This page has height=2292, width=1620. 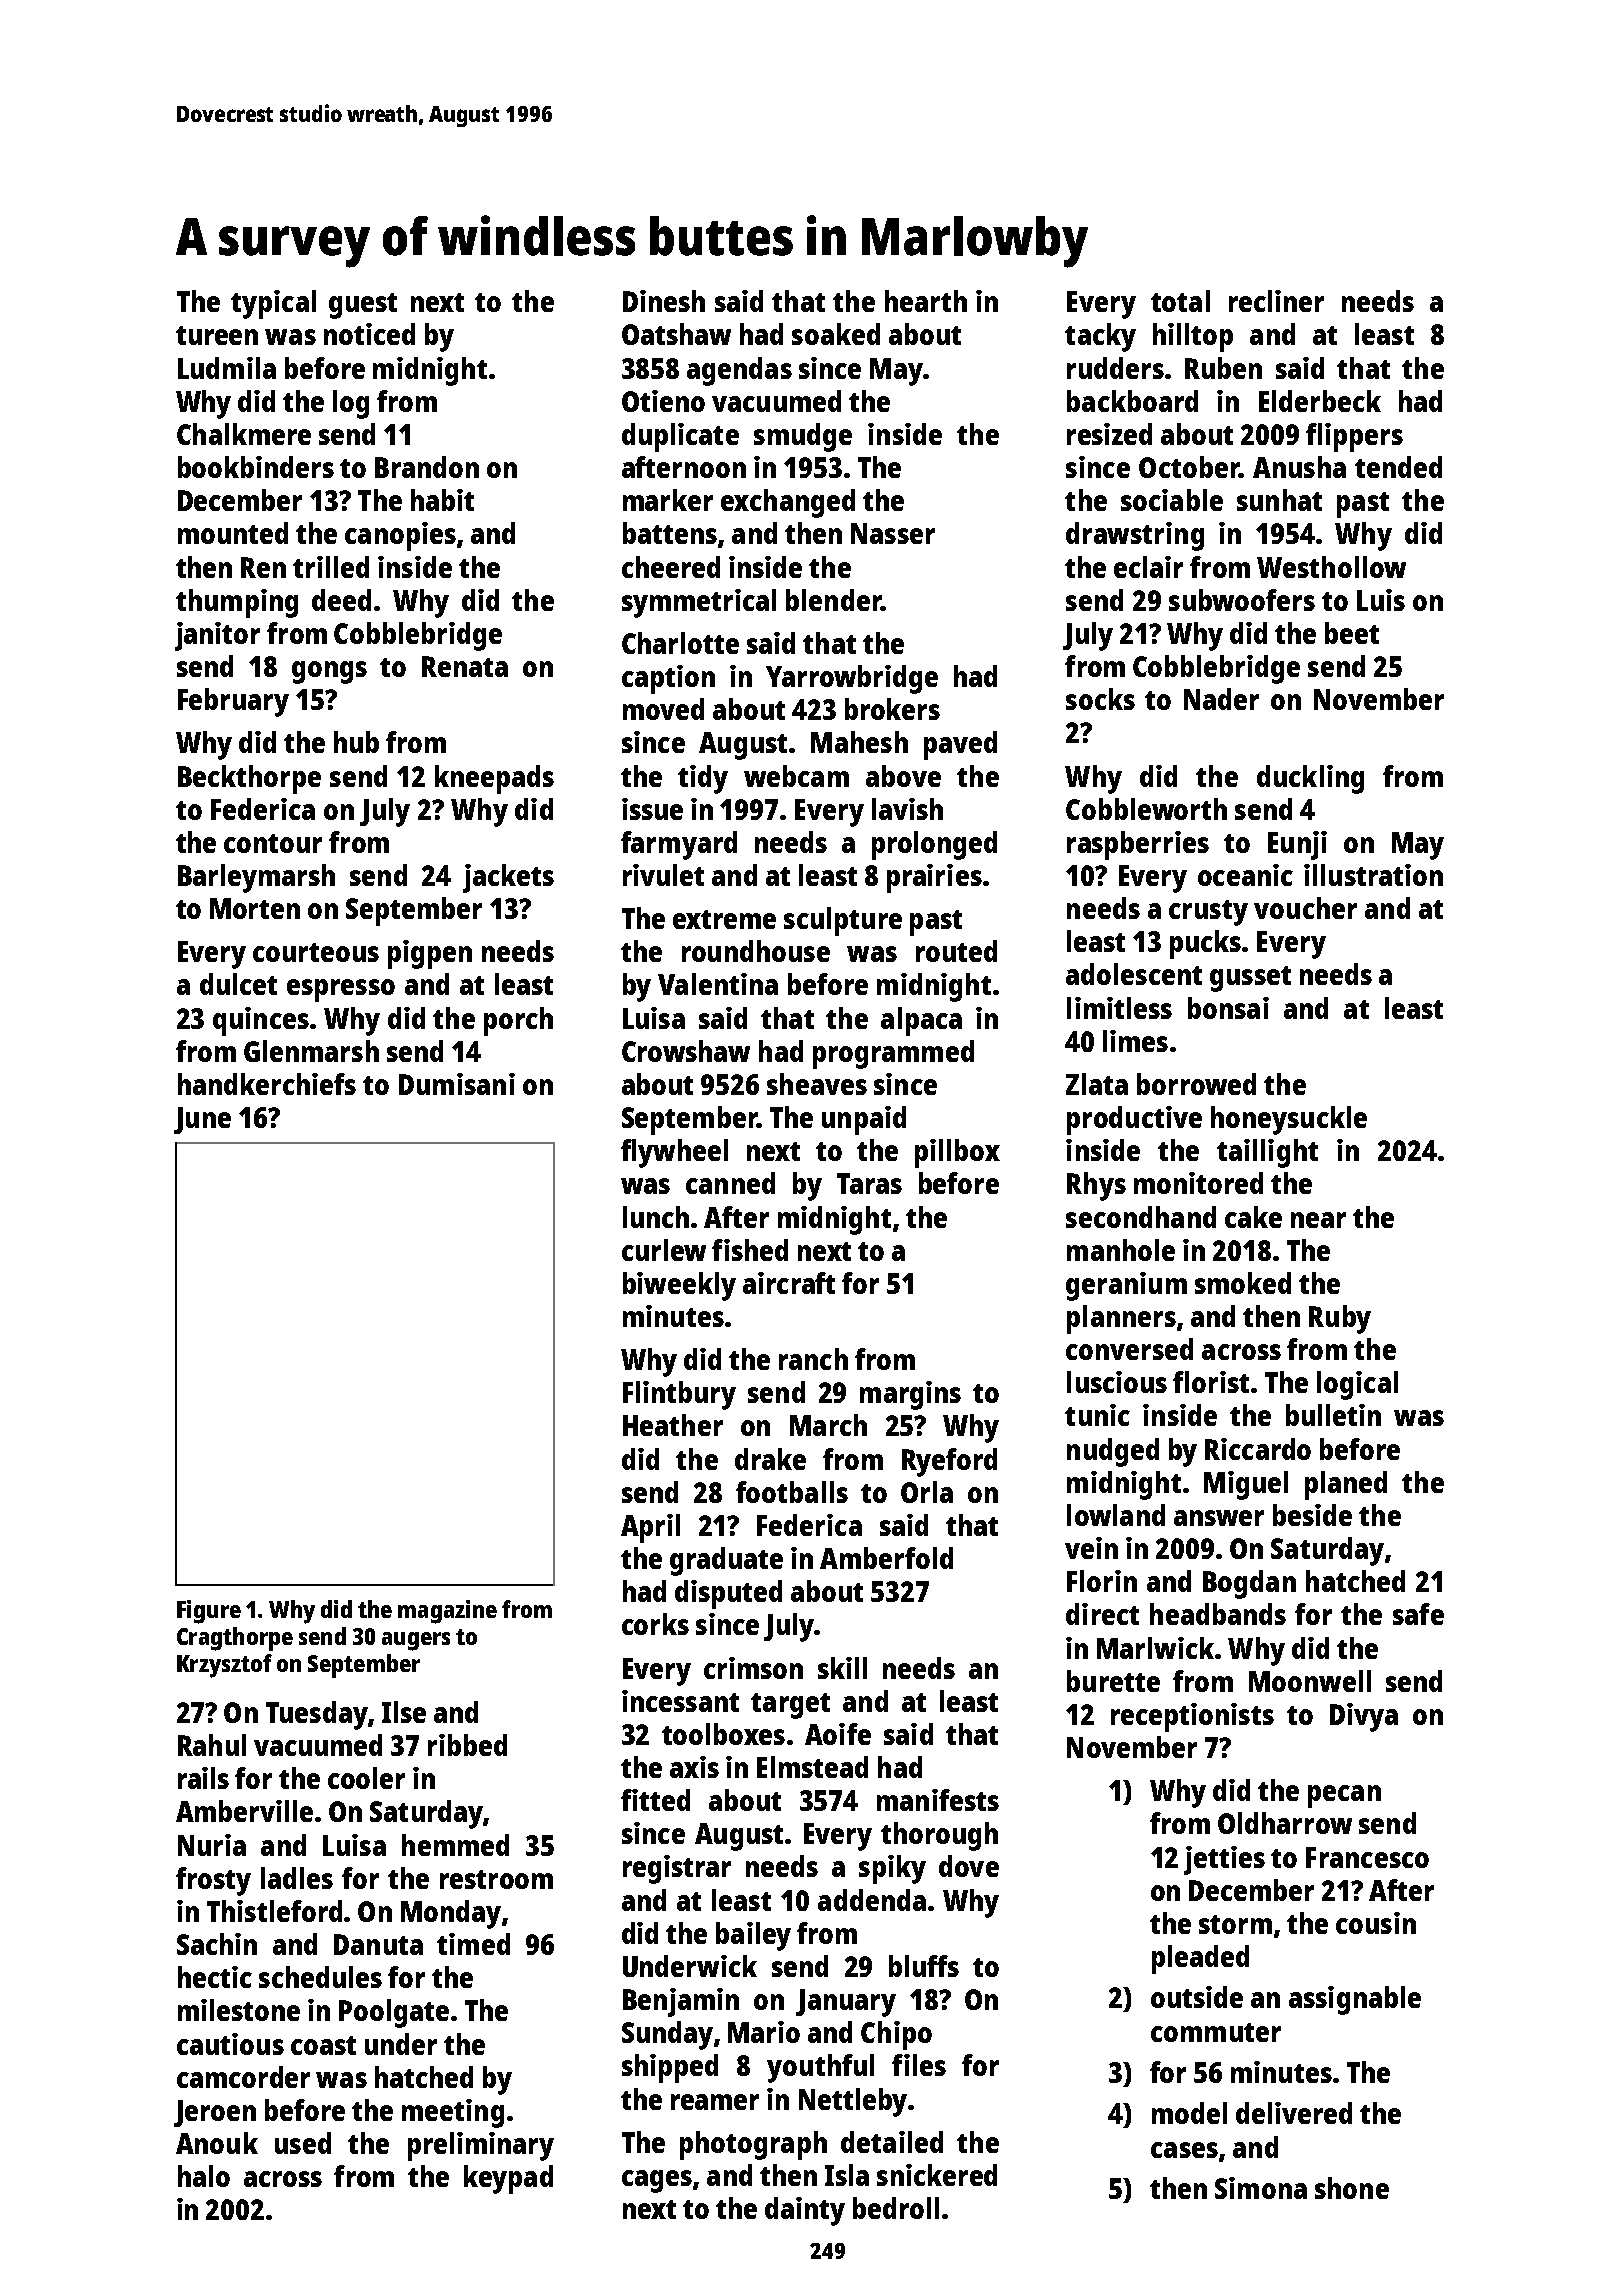 I want to click on typical, so click(x=273, y=304).
